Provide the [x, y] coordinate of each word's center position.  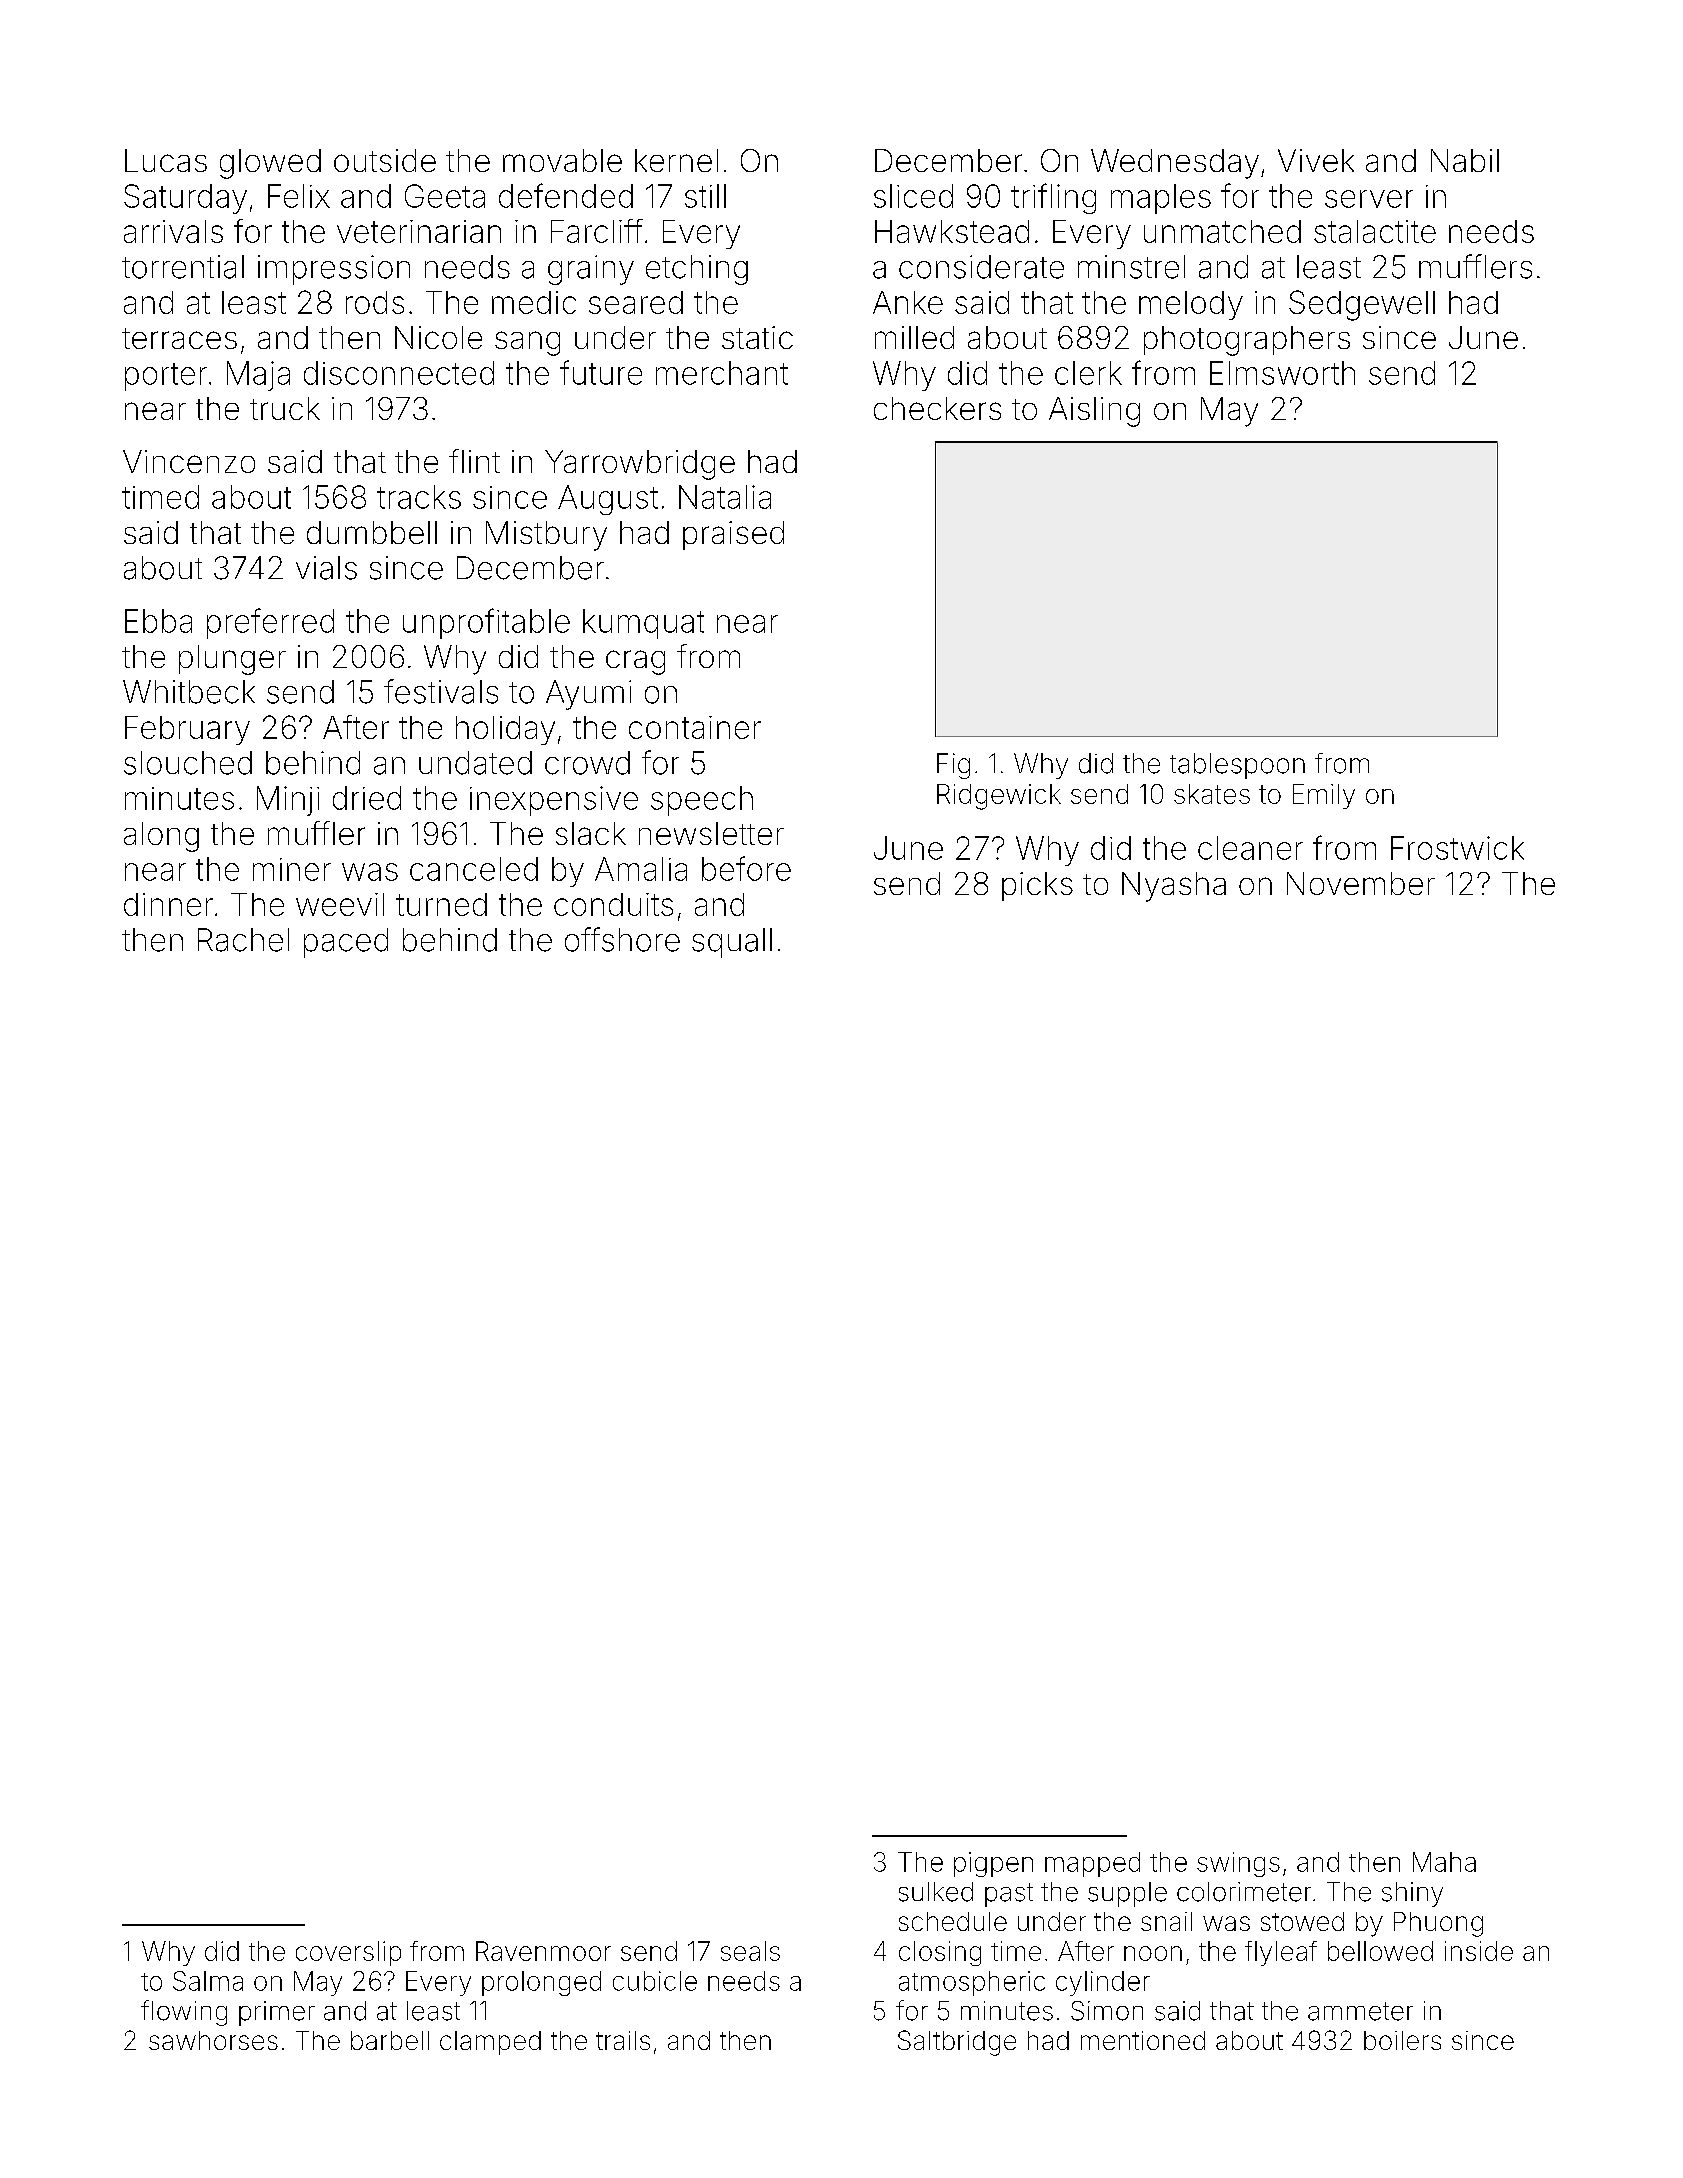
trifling [1053, 198]
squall [732, 943]
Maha [1444, 1862]
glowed [270, 164]
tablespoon [1237, 766]
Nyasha [1174, 887]
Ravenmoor [543, 1951]
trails [623, 2040]
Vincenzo [189, 461]
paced [346, 943]
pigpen [993, 1864]
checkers [937, 408]
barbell [390, 2040]
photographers [1247, 341]
